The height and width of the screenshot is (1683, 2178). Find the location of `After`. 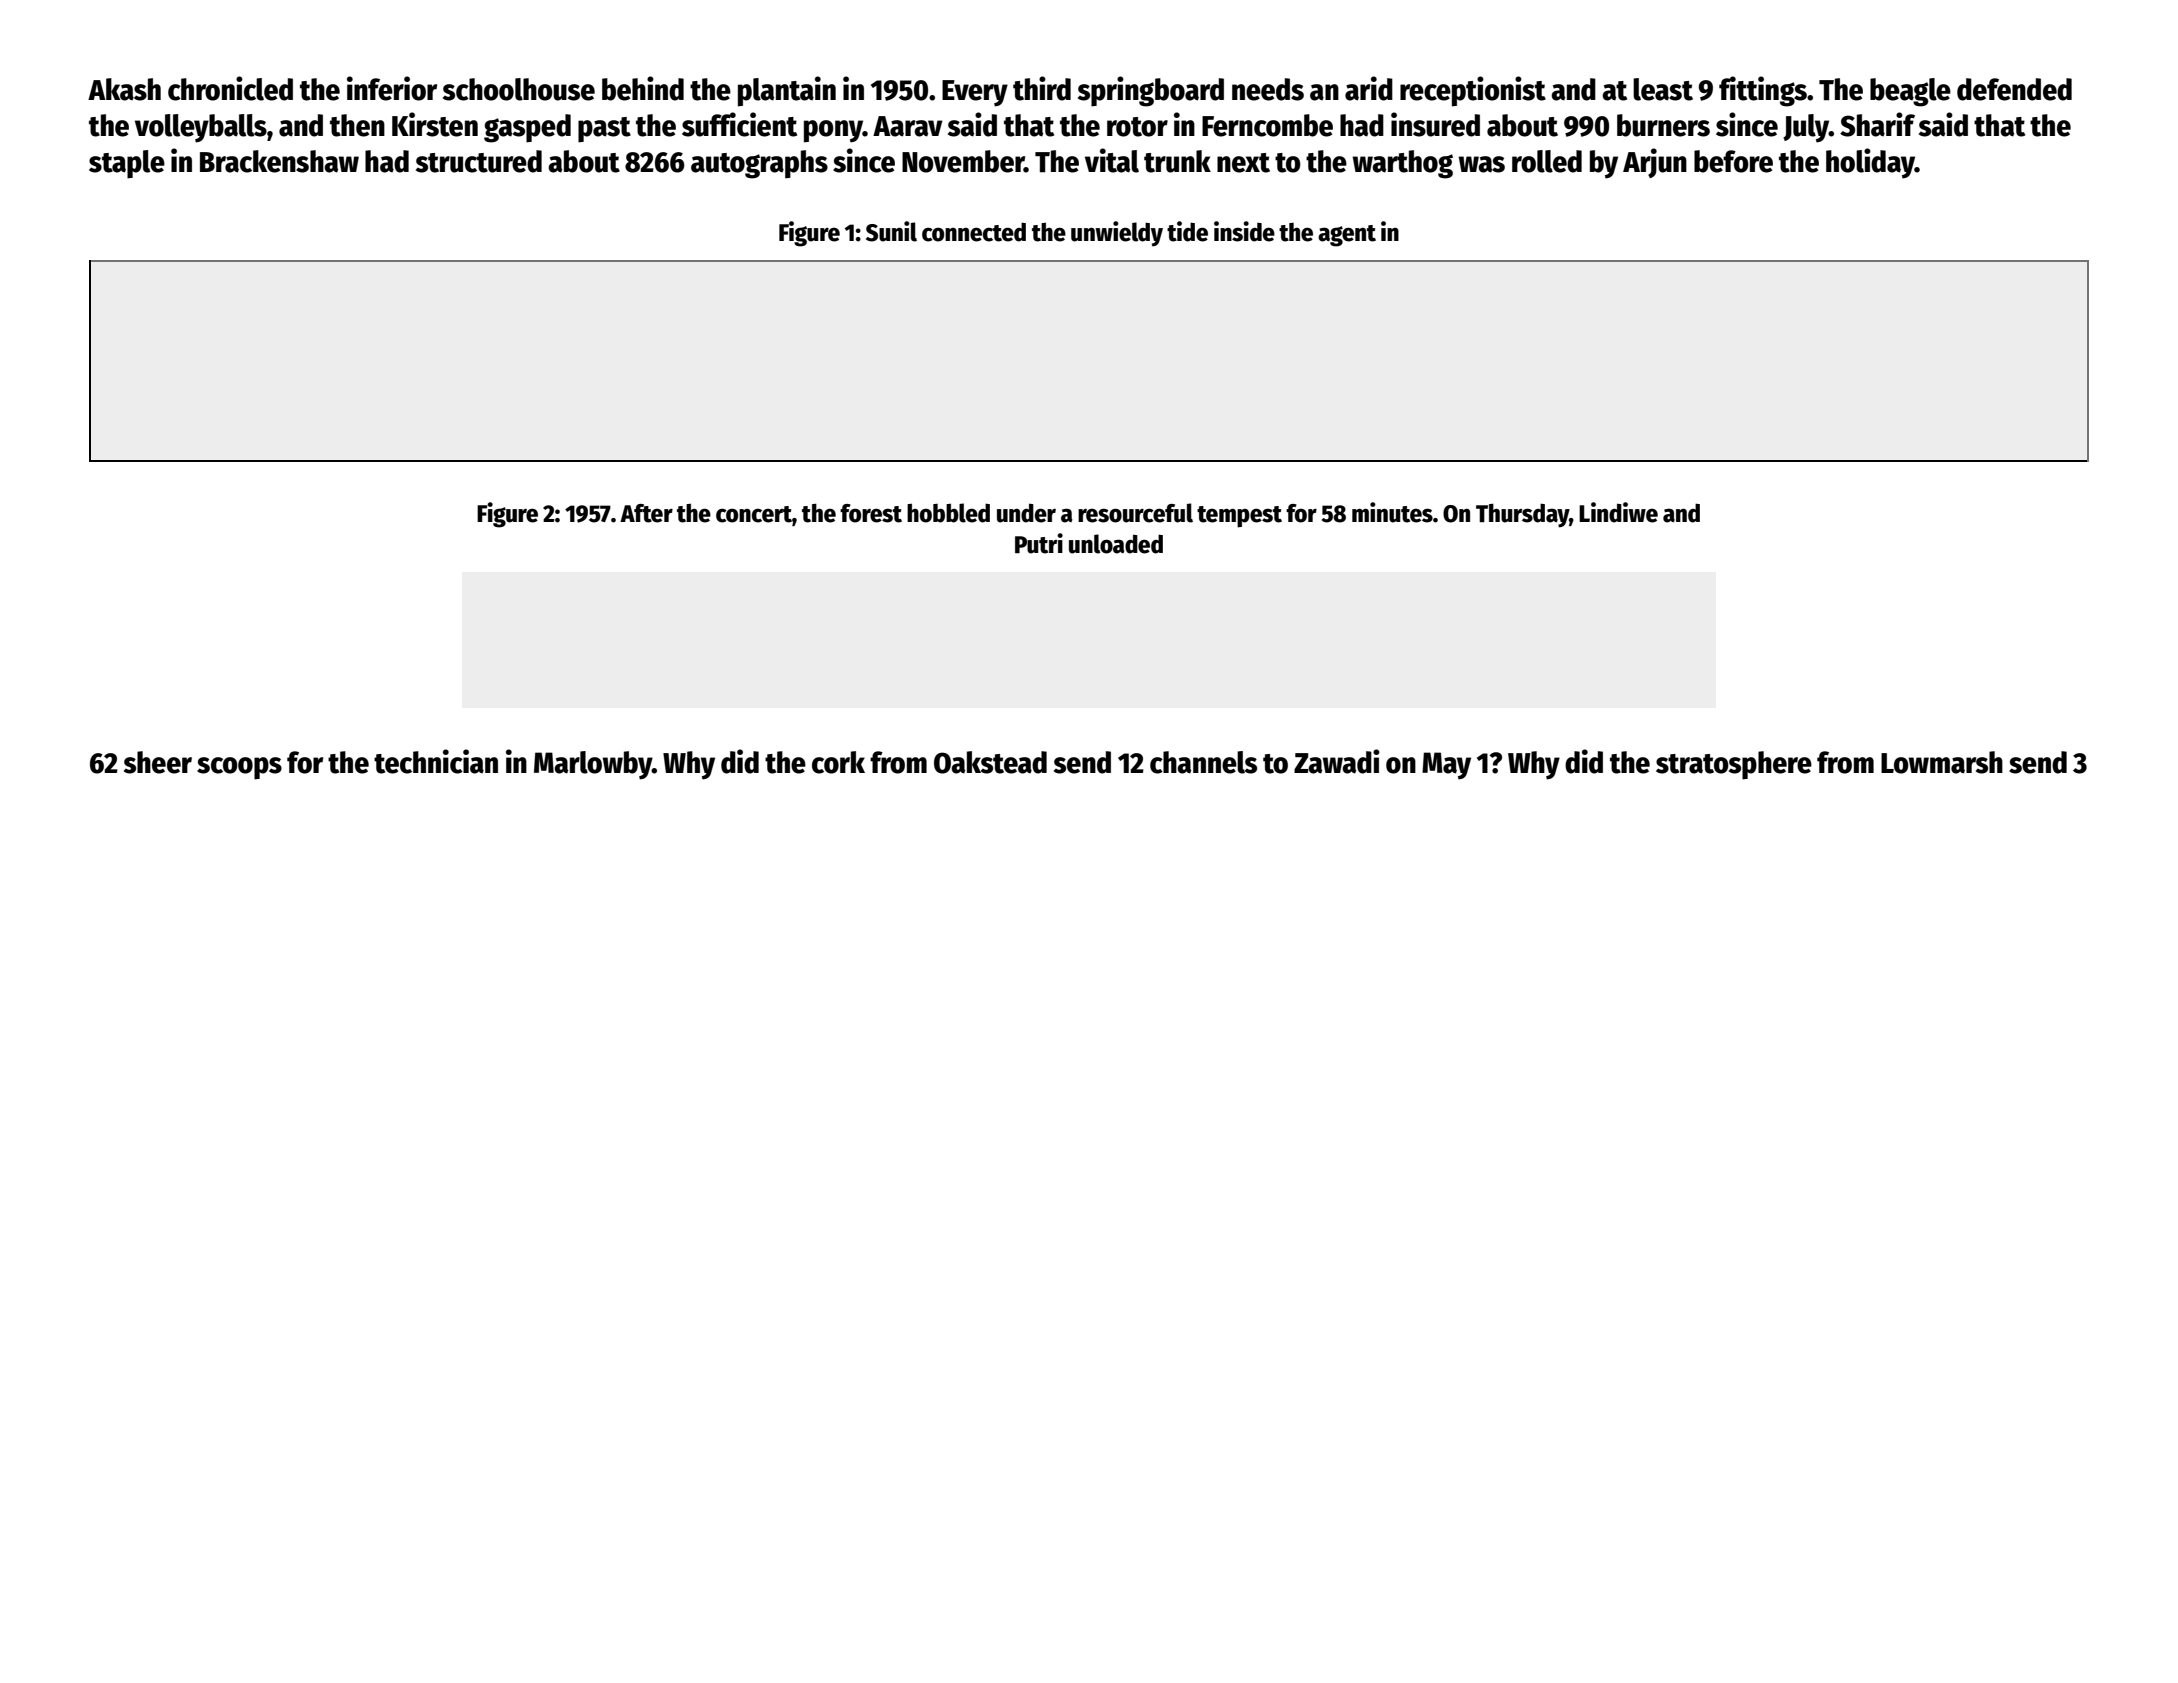

After is located at coordinates (646, 513).
